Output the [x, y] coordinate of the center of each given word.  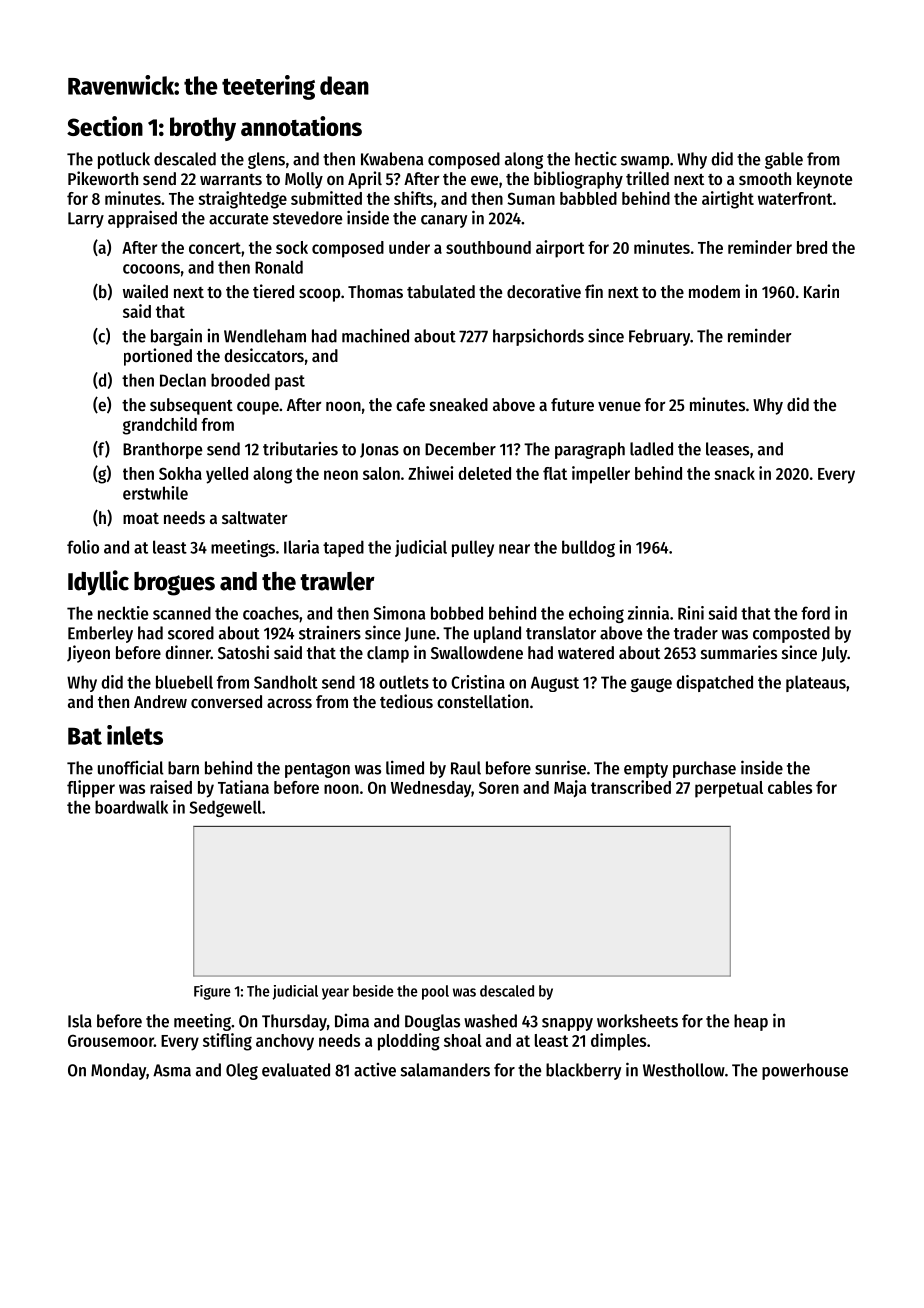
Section [105, 126]
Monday [118, 1071]
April [365, 180]
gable [784, 160]
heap [751, 1022]
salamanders [445, 1070]
